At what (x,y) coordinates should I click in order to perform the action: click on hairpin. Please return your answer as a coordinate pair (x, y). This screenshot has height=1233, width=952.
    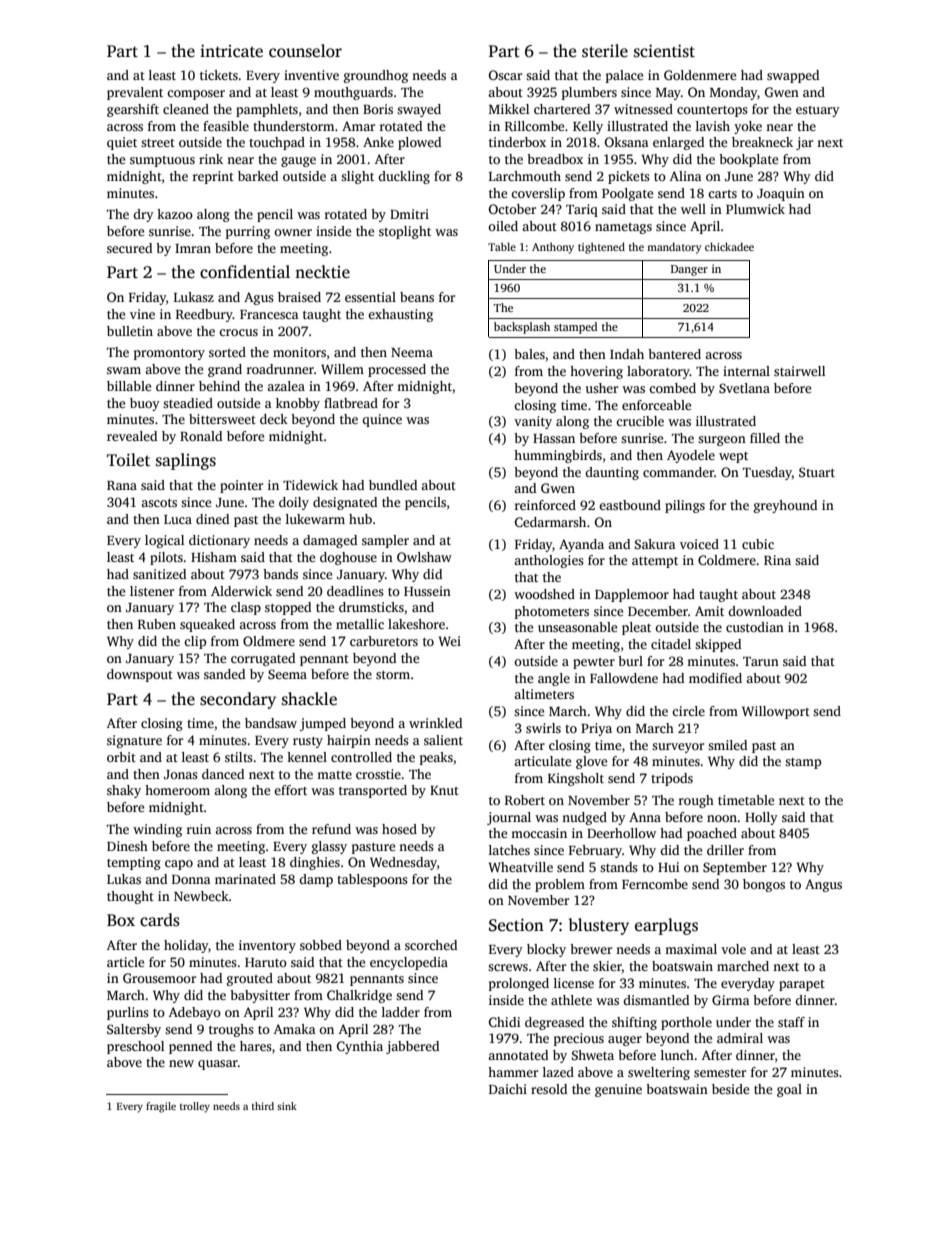
    Looking at the image, I should click on (349, 741).
